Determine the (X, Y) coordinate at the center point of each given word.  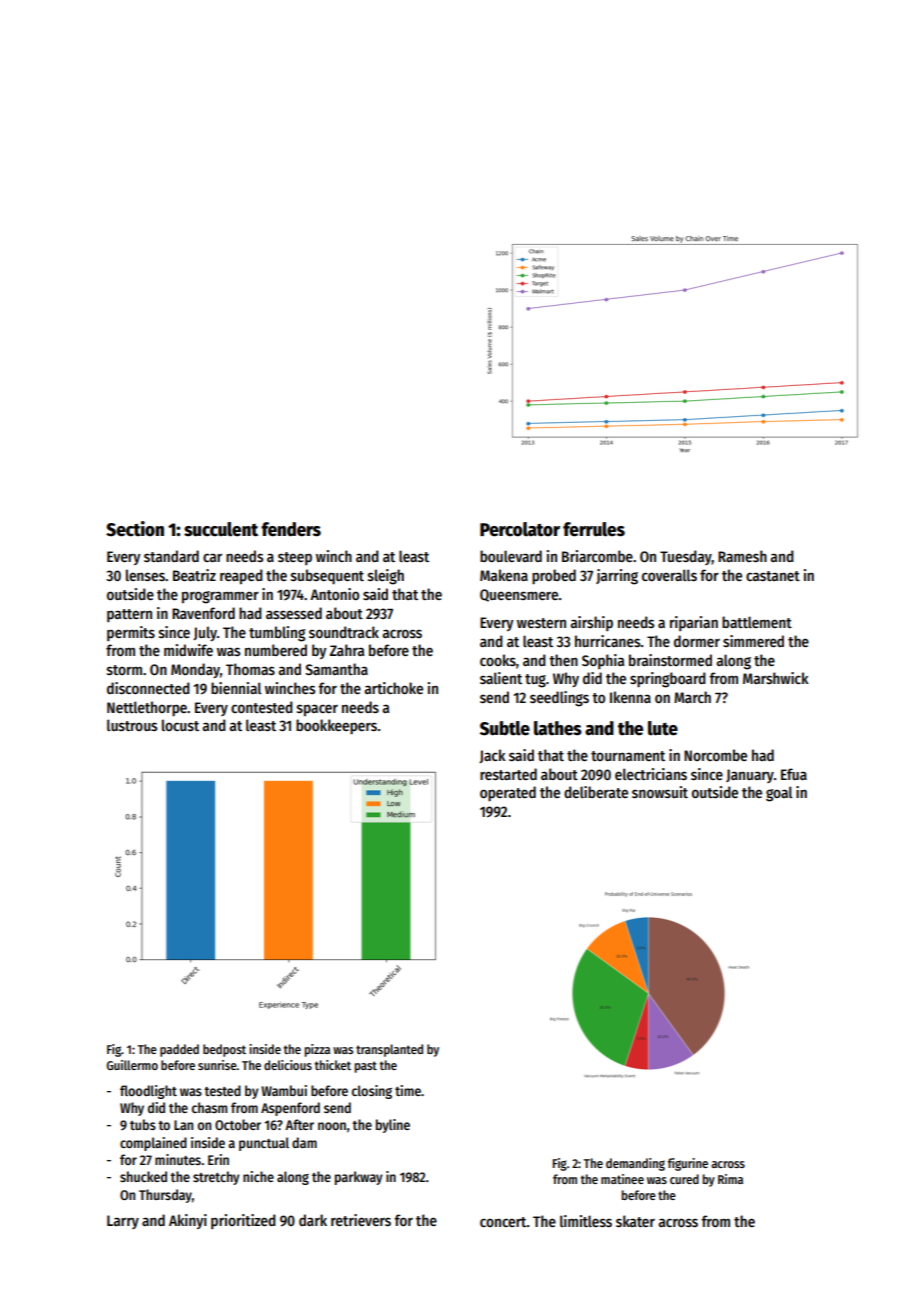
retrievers (361, 1220)
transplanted (389, 1050)
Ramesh (742, 556)
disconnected (148, 688)
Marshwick (776, 678)
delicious (288, 1065)
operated (508, 794)
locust (180, 725)
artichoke (393, 688)
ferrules (594, 529)
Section (135, 529)
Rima (730, 1179)
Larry (123, 1222)
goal (779, 794)
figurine (688, 1164)
